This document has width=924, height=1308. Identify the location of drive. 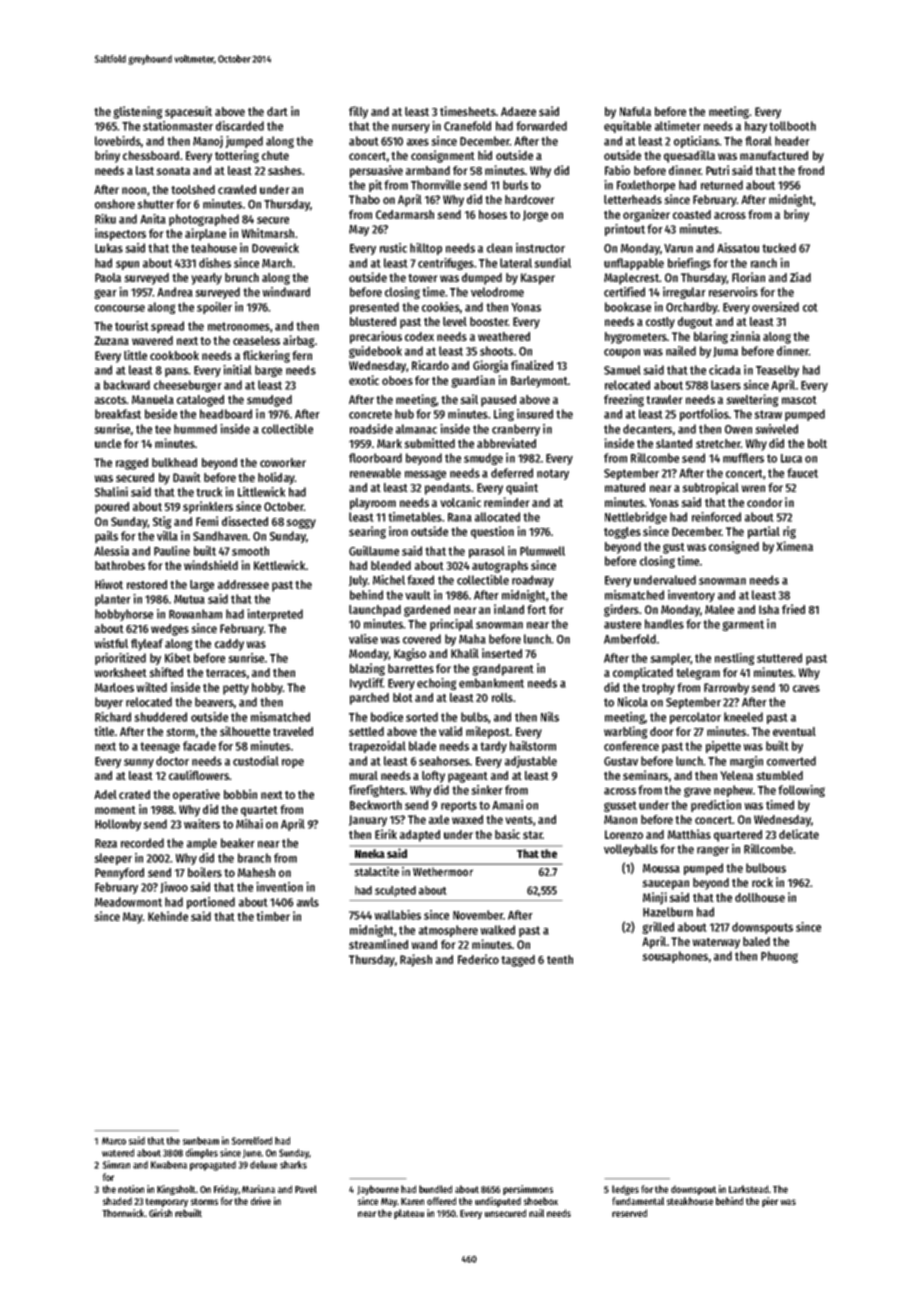
(261, 1201).
